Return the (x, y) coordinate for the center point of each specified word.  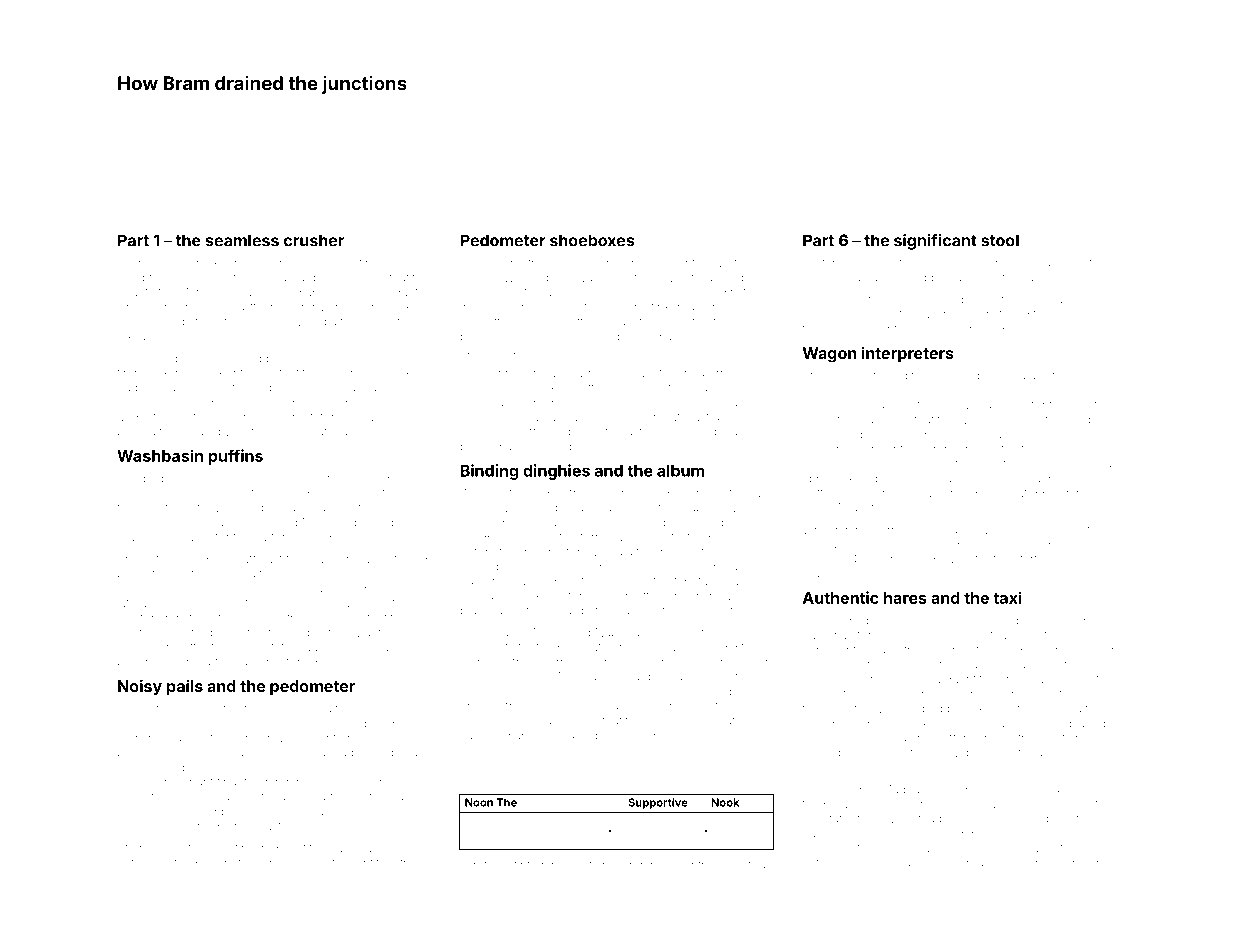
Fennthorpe (883, 494)
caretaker (485, 865)
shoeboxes (592, 240)
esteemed (170, 559)
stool (1000, 240)
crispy (1014, 865)
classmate (314, 863)
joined (476, 597)
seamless (242, 240)
